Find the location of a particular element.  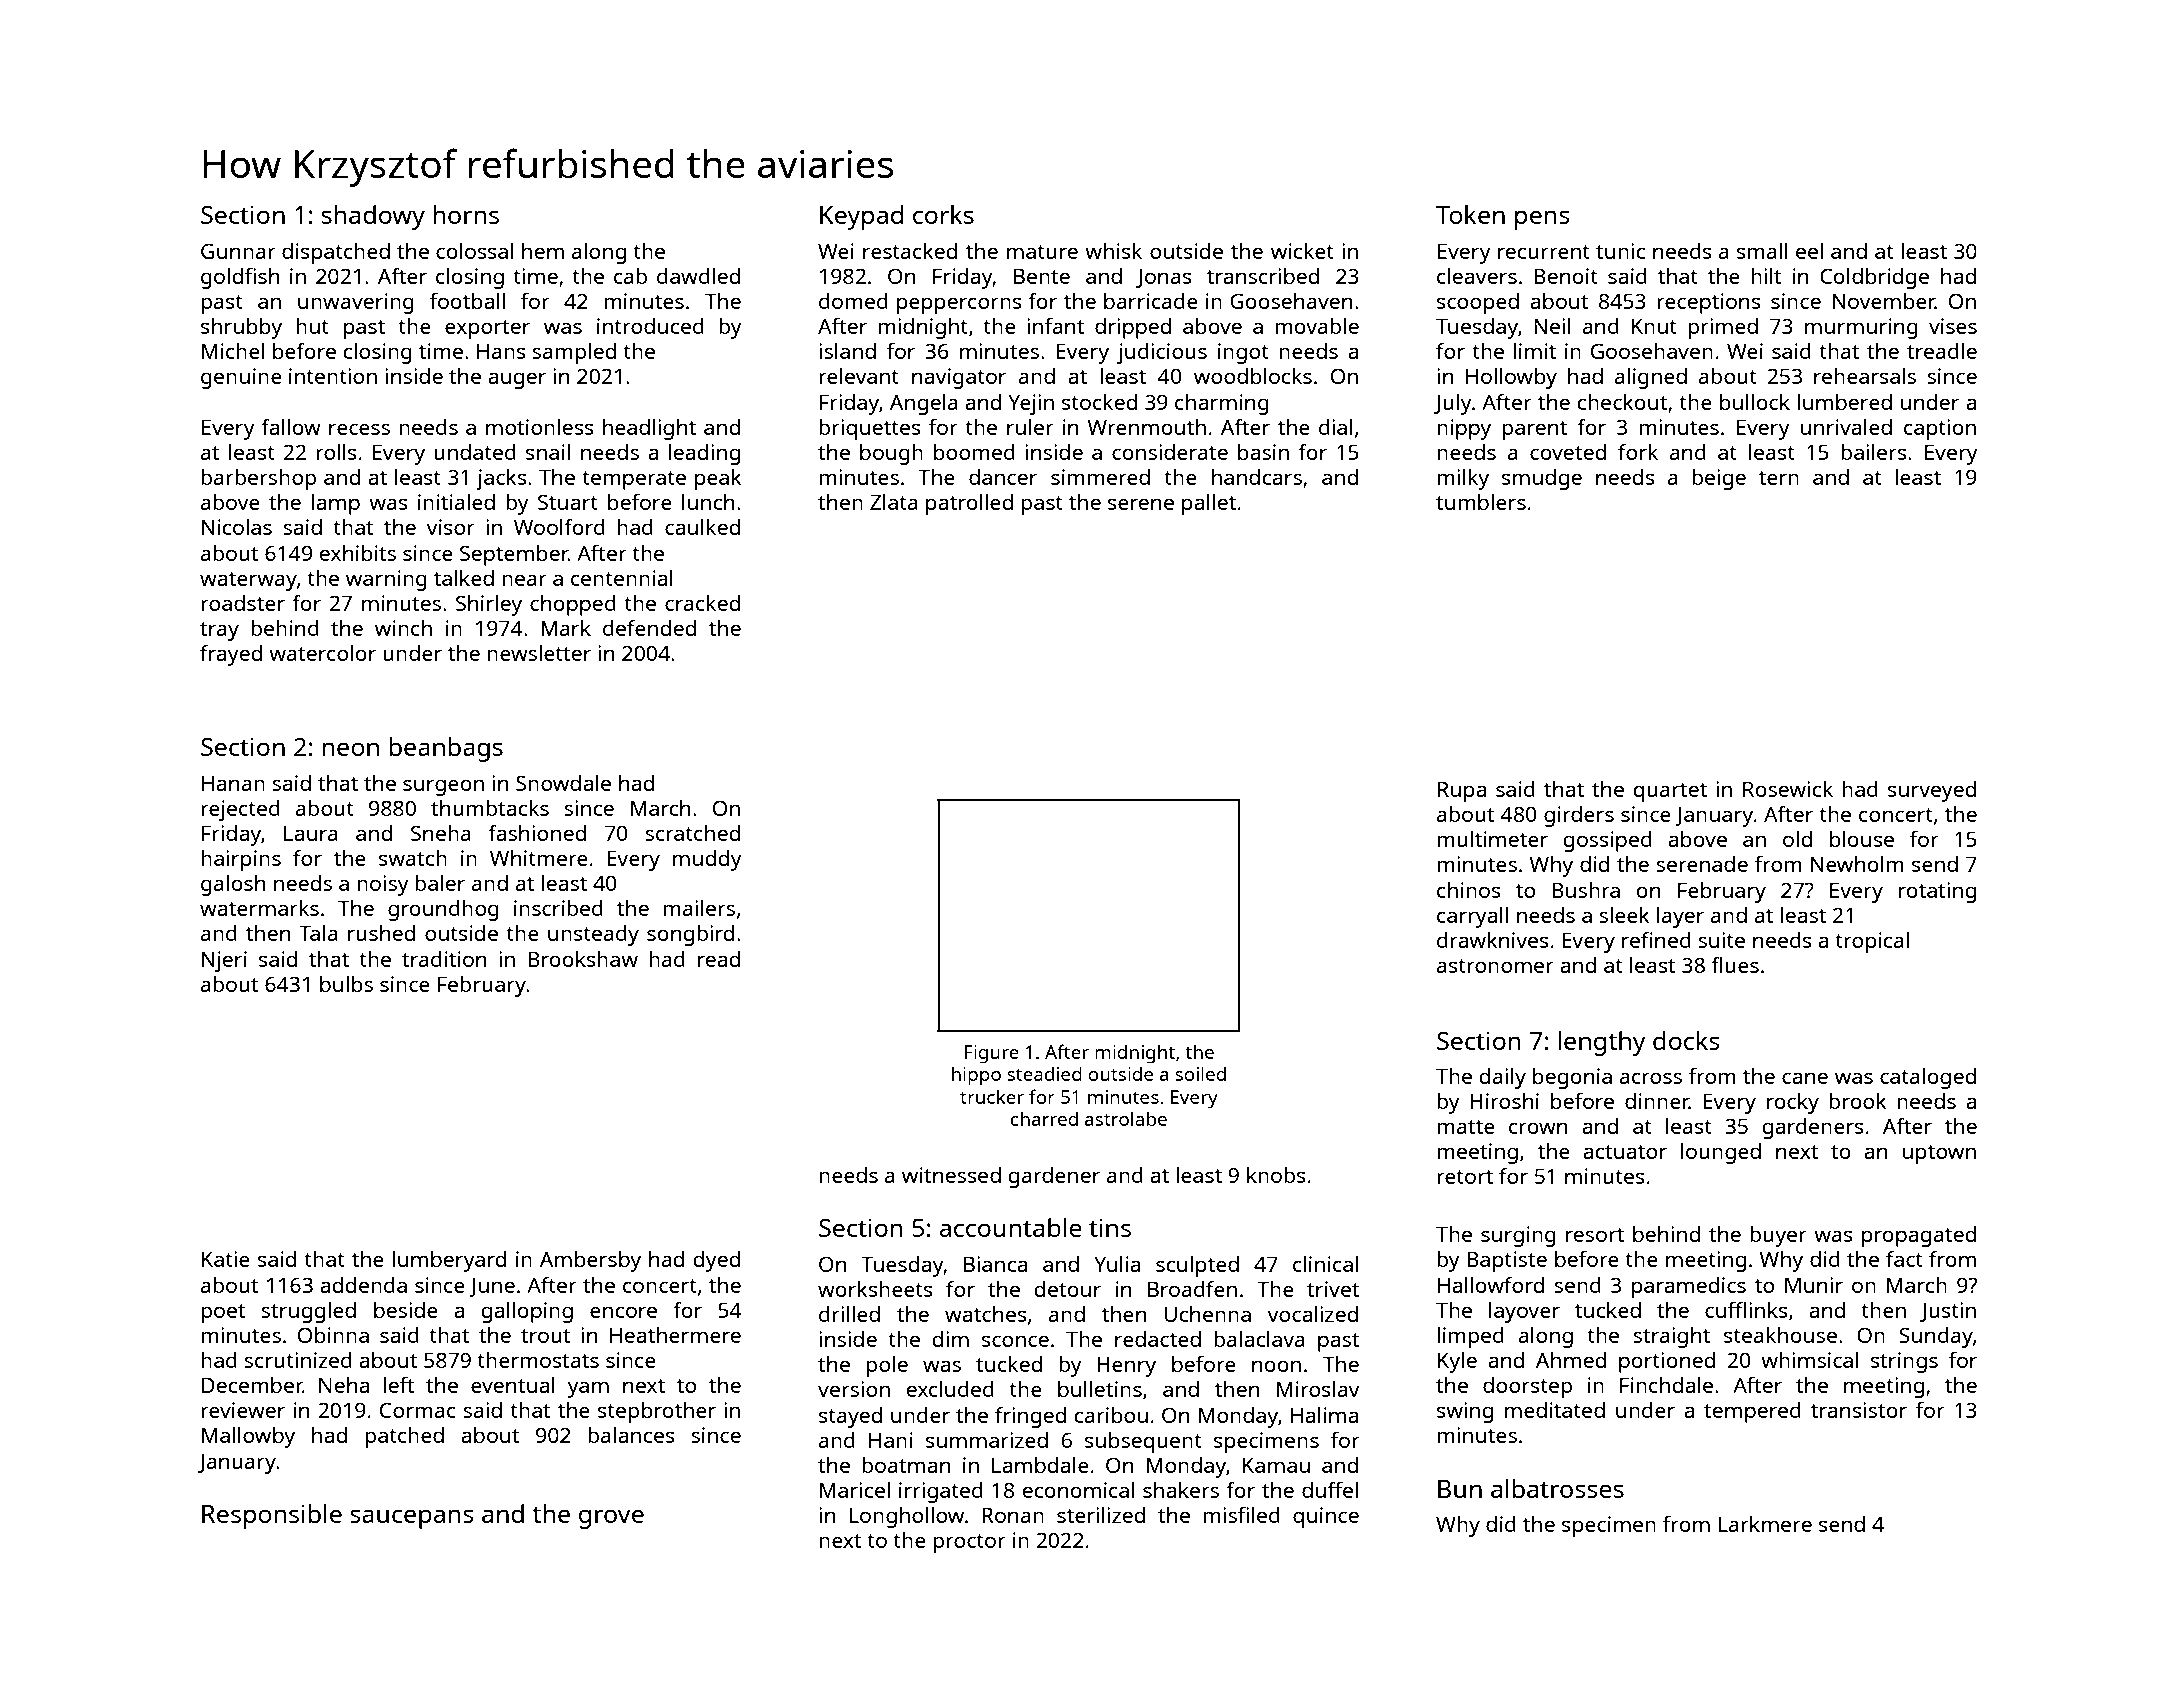

tradition is located at coordinates (444, 959).
